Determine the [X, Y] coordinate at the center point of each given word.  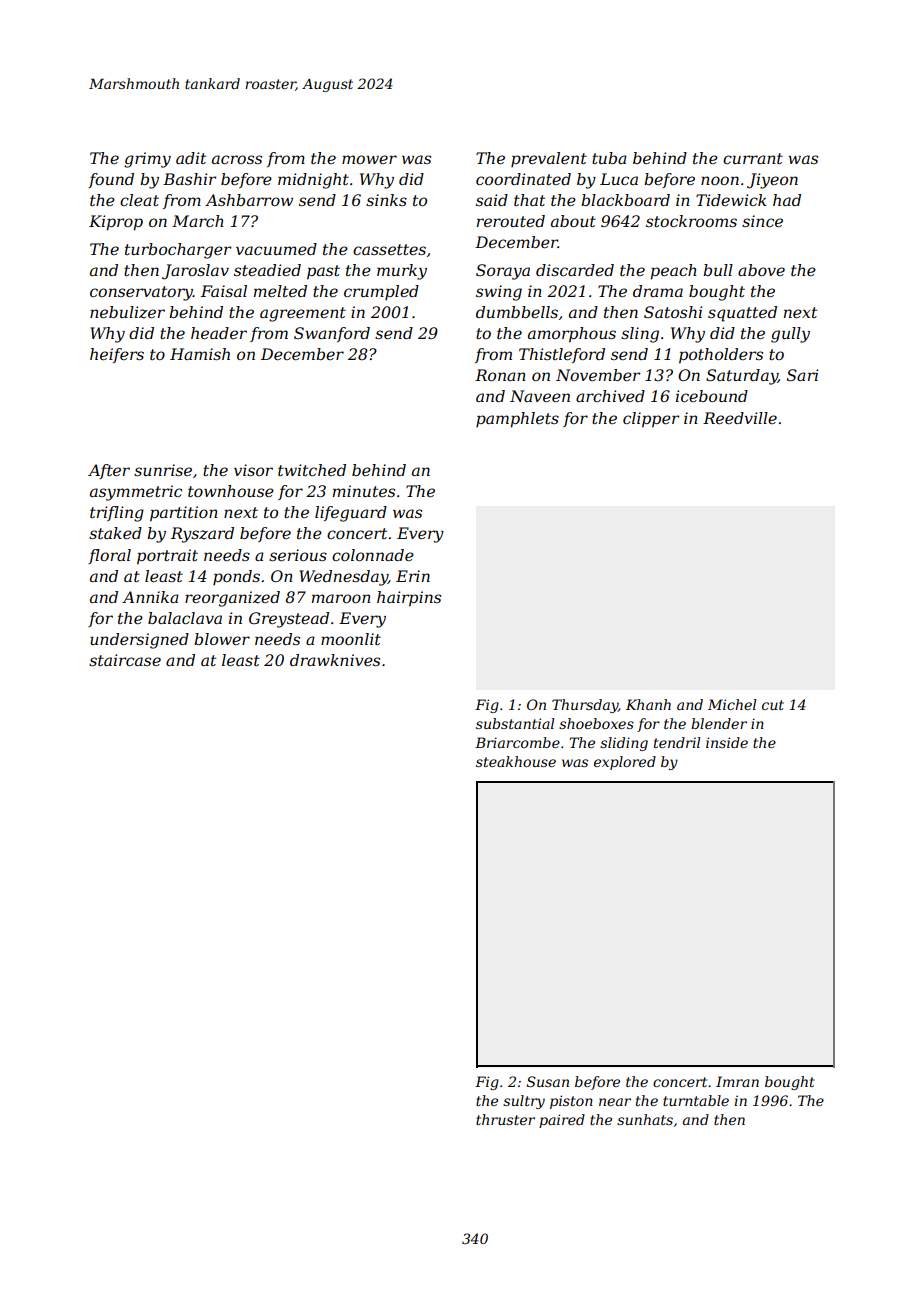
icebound [712, 396]
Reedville [740, 418]
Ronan [500, 375]
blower [222, 639]
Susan [548, 1081]
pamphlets [517, 420]
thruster [505, 1119]
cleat [139, 200]
